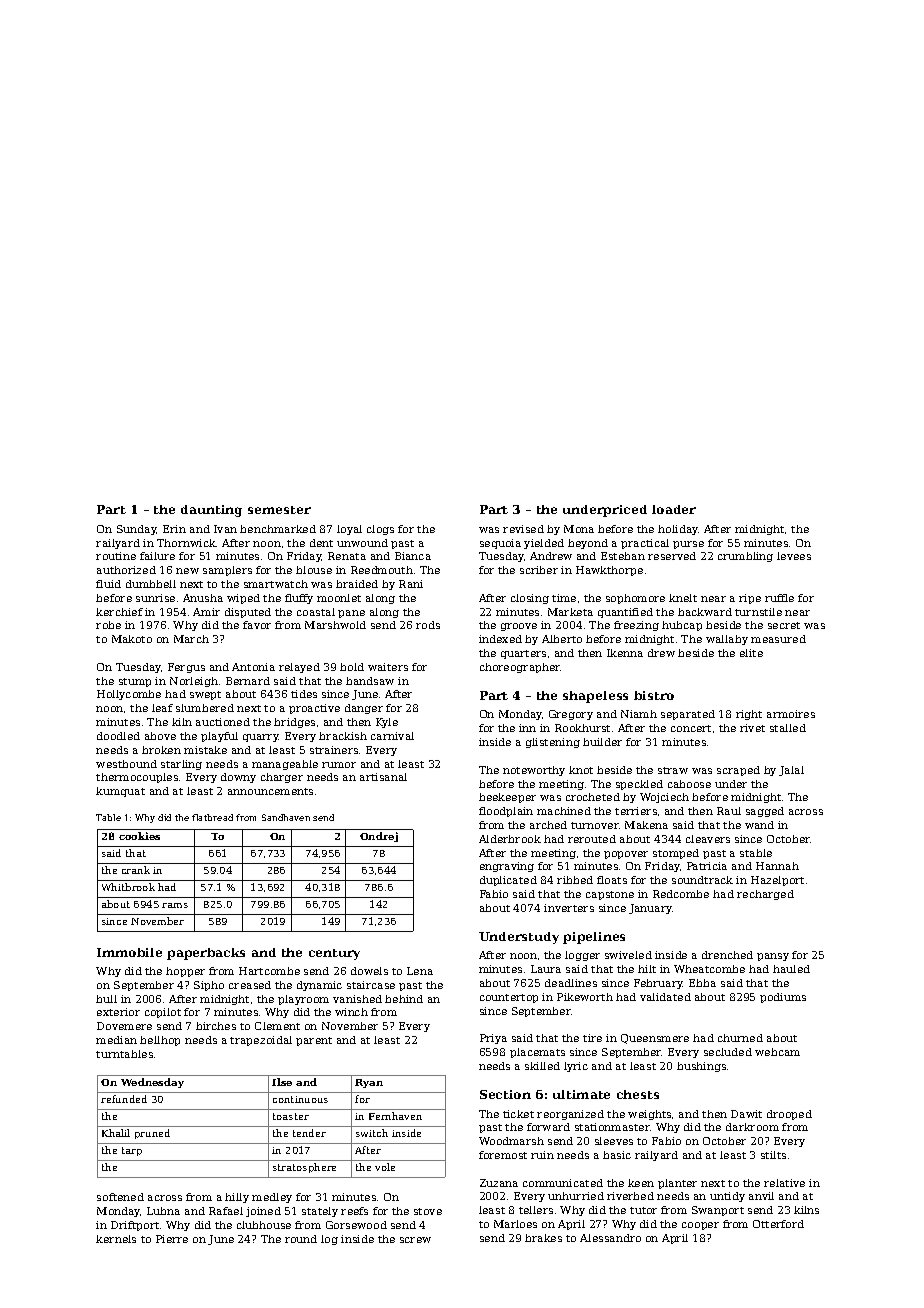 This screenshot has width=924, height=1308. What do you see at coordinates (227, 571) in the screenshot?
I see `samplers` at bounding box center [227, 571].
